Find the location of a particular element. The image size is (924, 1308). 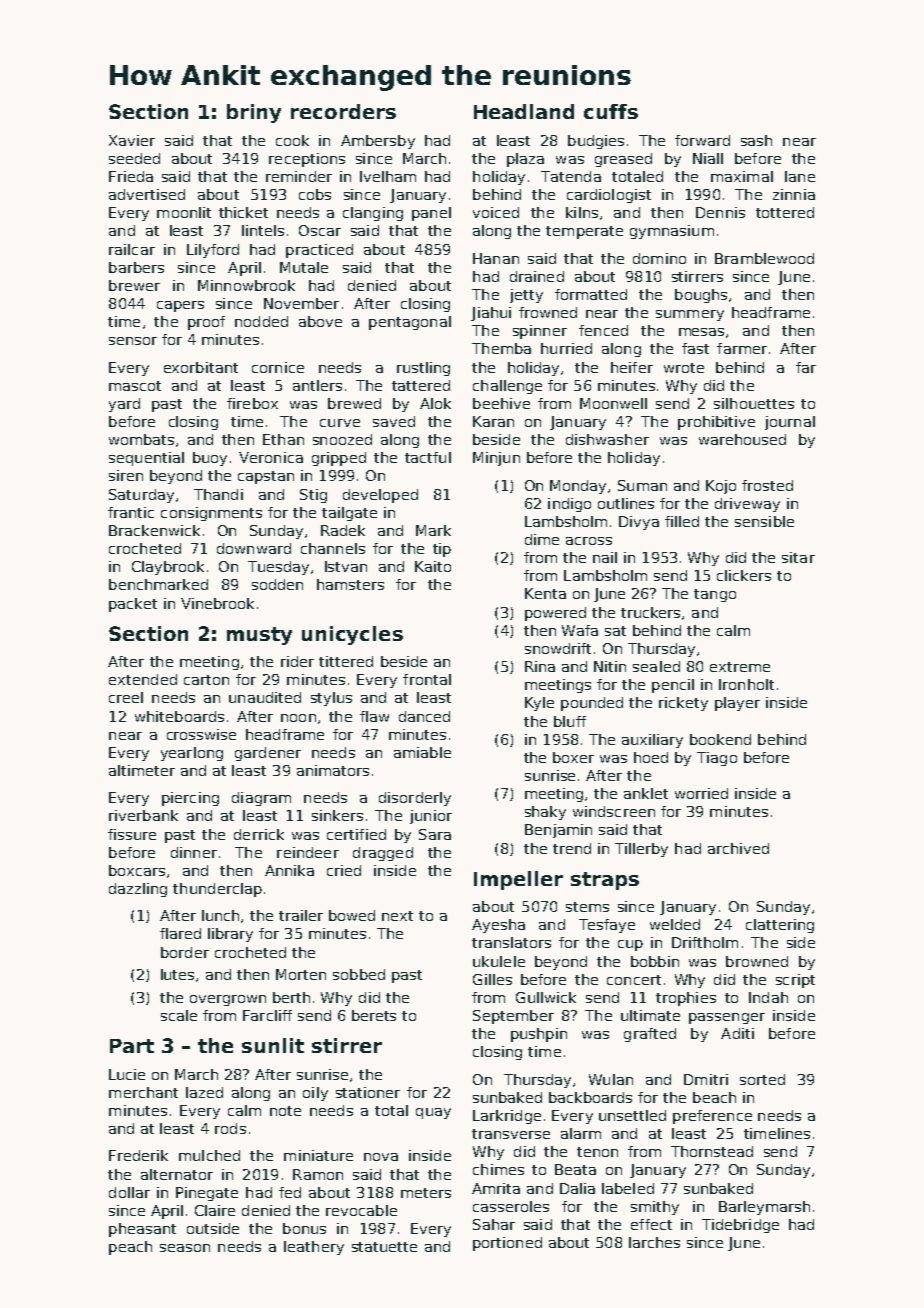

sash is located at coordinates (756, 140).
